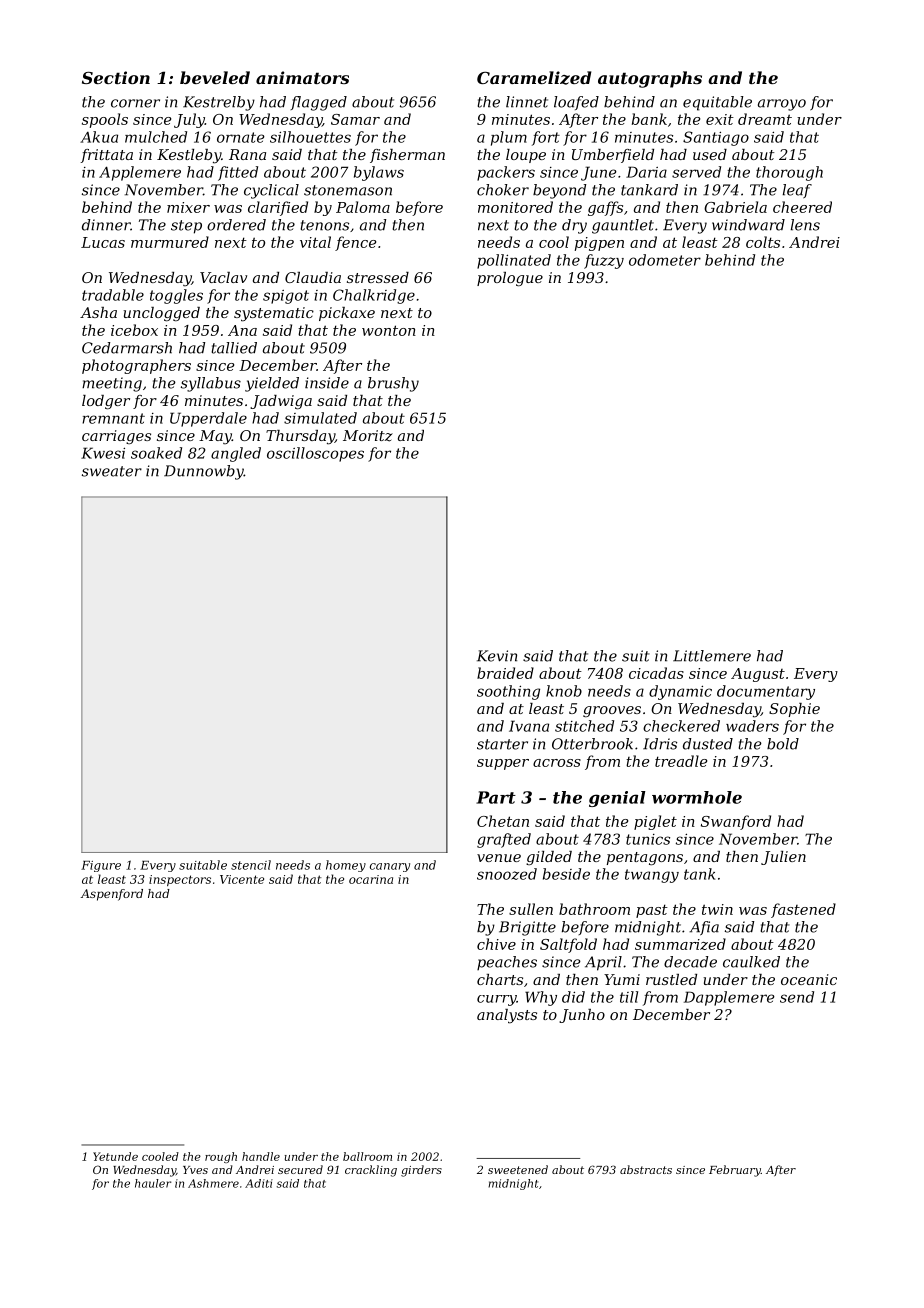 This screenshot has width=924, height=1308. What do you see at coordinates (112, 384) in the screenshot?
I see `meeting` at bounding box center [112, 384].
